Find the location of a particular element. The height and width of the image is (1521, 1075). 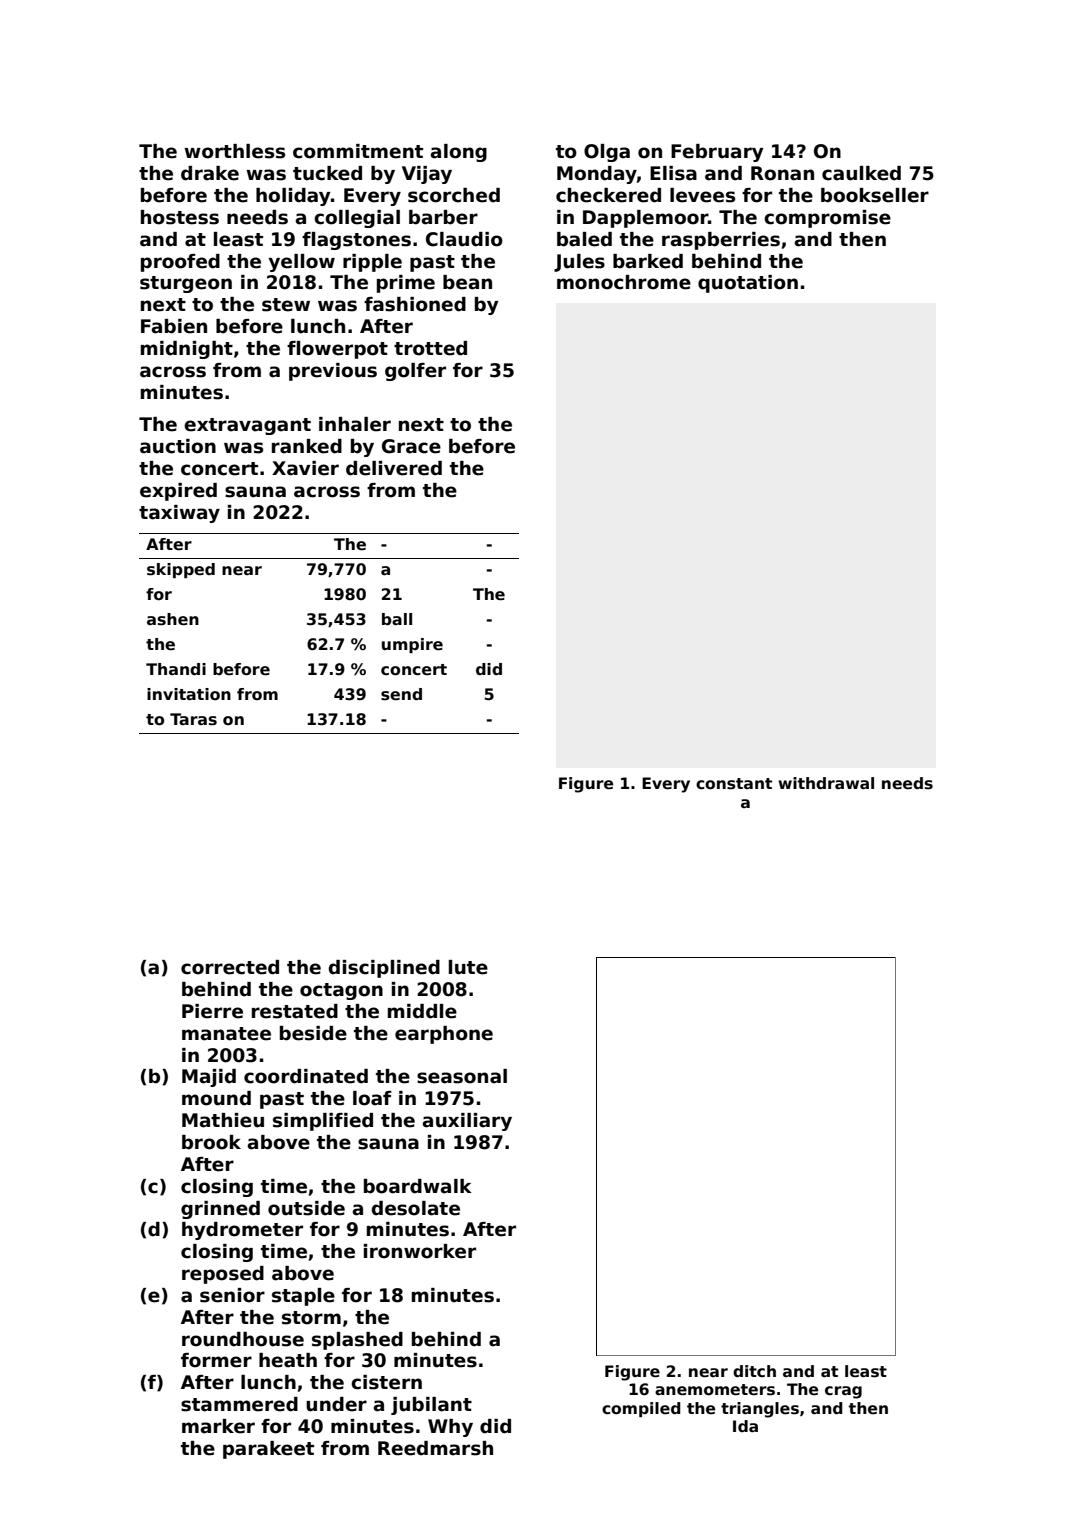

Taras is located at coordinates (193, 719).
